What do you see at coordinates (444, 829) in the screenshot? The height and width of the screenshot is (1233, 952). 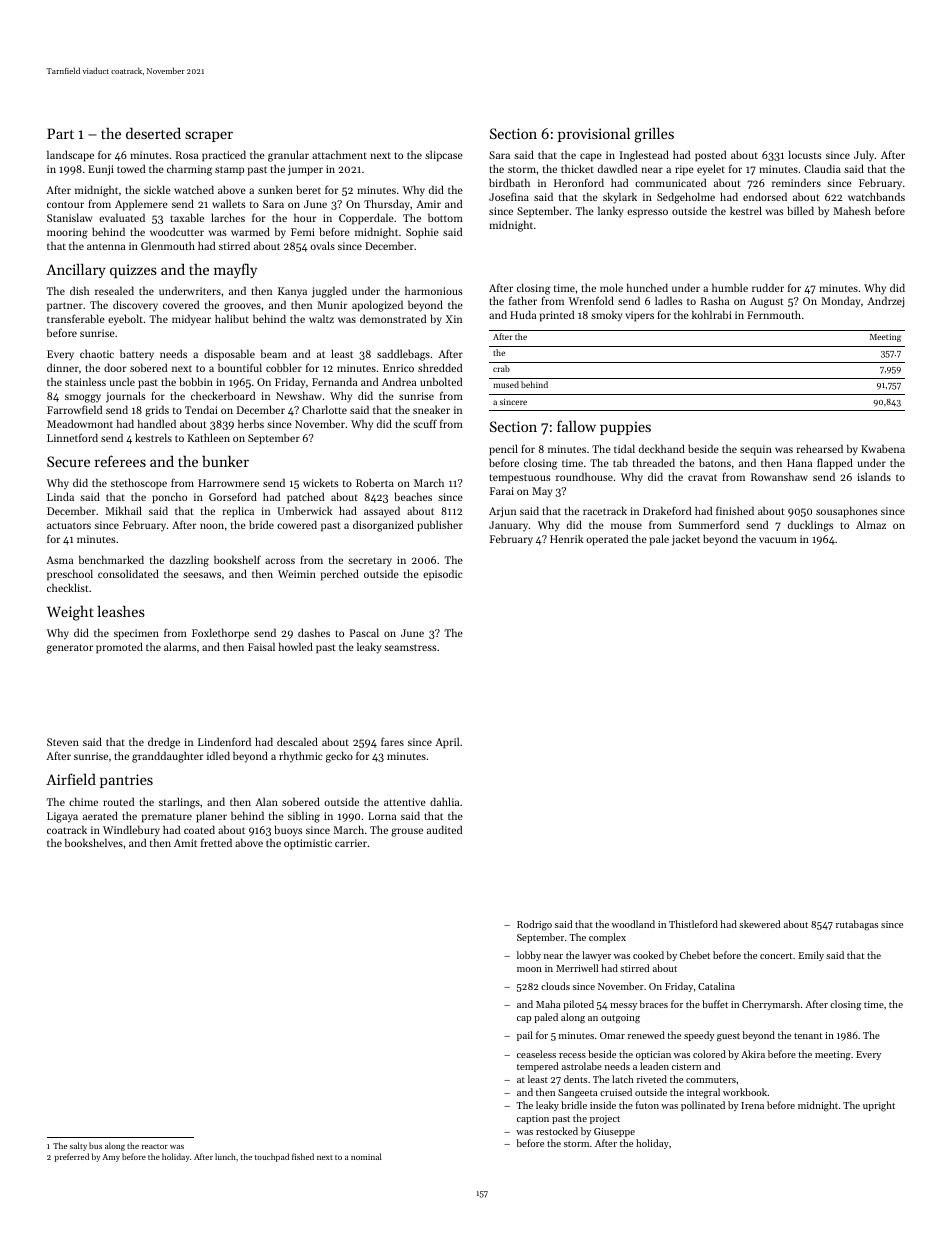 I see `audited` at bounding box center [444, 829].
